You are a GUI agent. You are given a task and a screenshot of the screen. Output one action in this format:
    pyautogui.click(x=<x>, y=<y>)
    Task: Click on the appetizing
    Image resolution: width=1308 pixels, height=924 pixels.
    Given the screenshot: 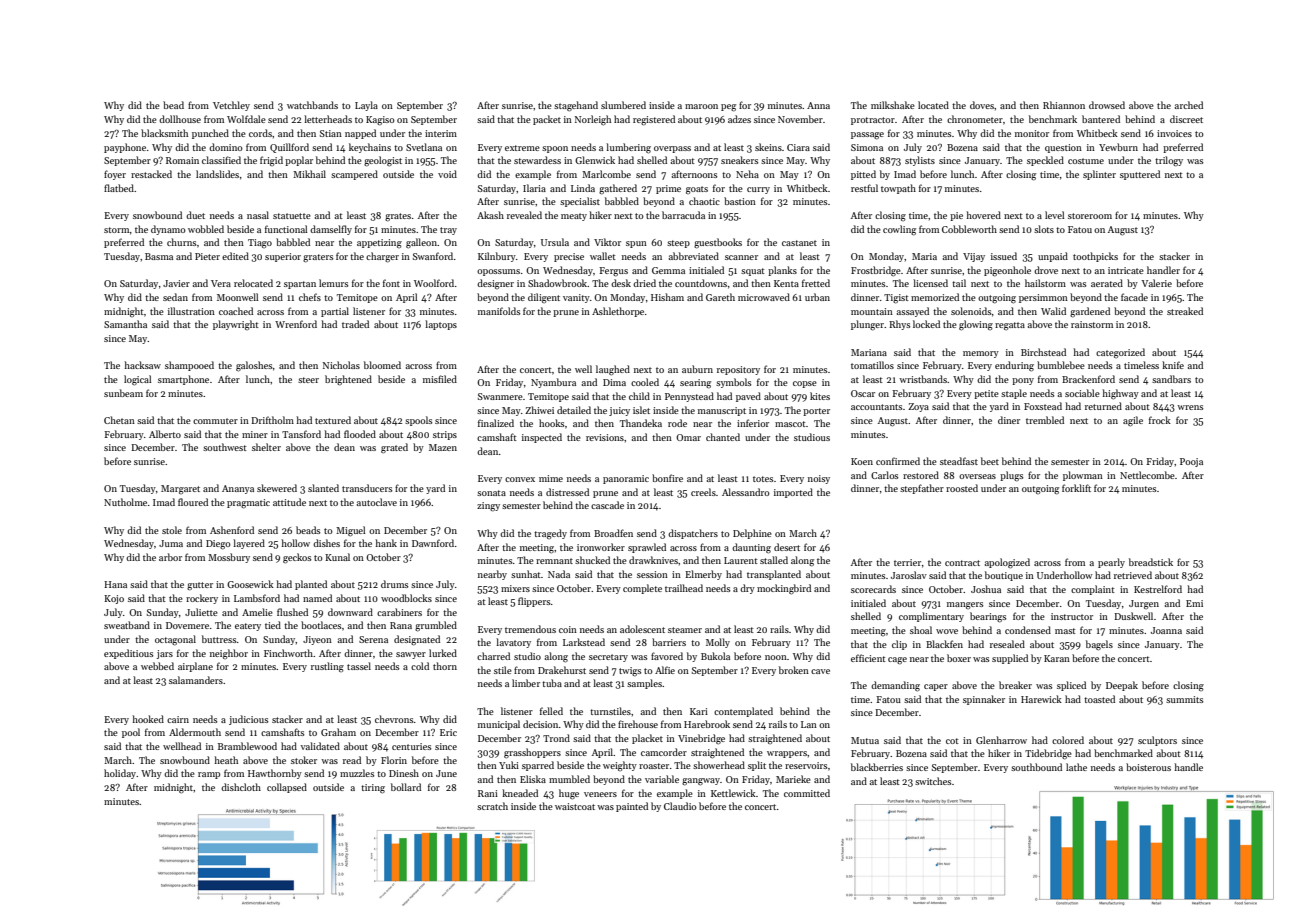 What is the action you would take?
    pyautogui.click(x=379, y=243)
